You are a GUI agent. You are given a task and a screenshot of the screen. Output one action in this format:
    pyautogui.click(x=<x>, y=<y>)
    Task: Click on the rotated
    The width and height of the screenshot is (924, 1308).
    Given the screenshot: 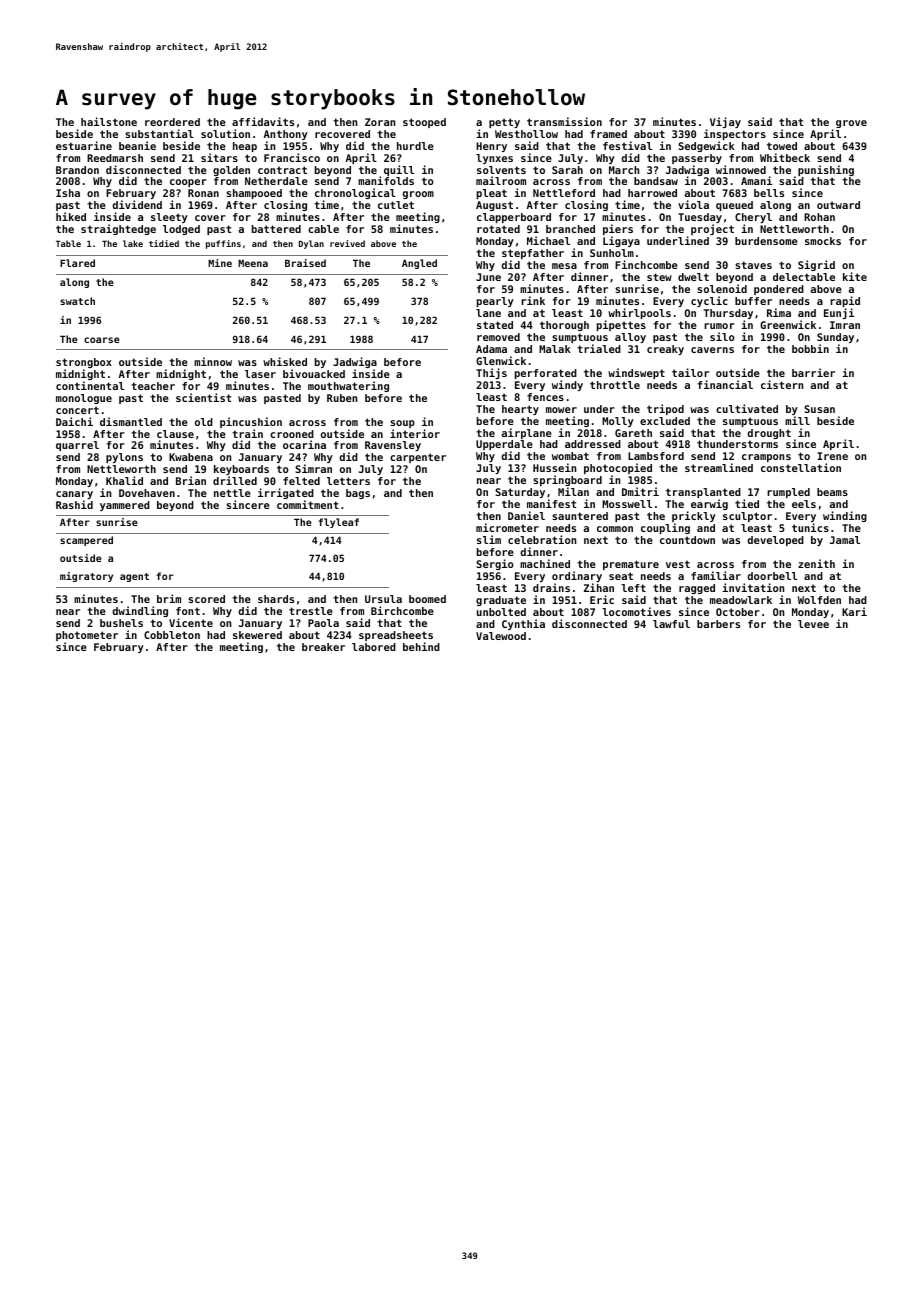 What is the action you would take?
    pyautogui.click(x=498, y=229)
